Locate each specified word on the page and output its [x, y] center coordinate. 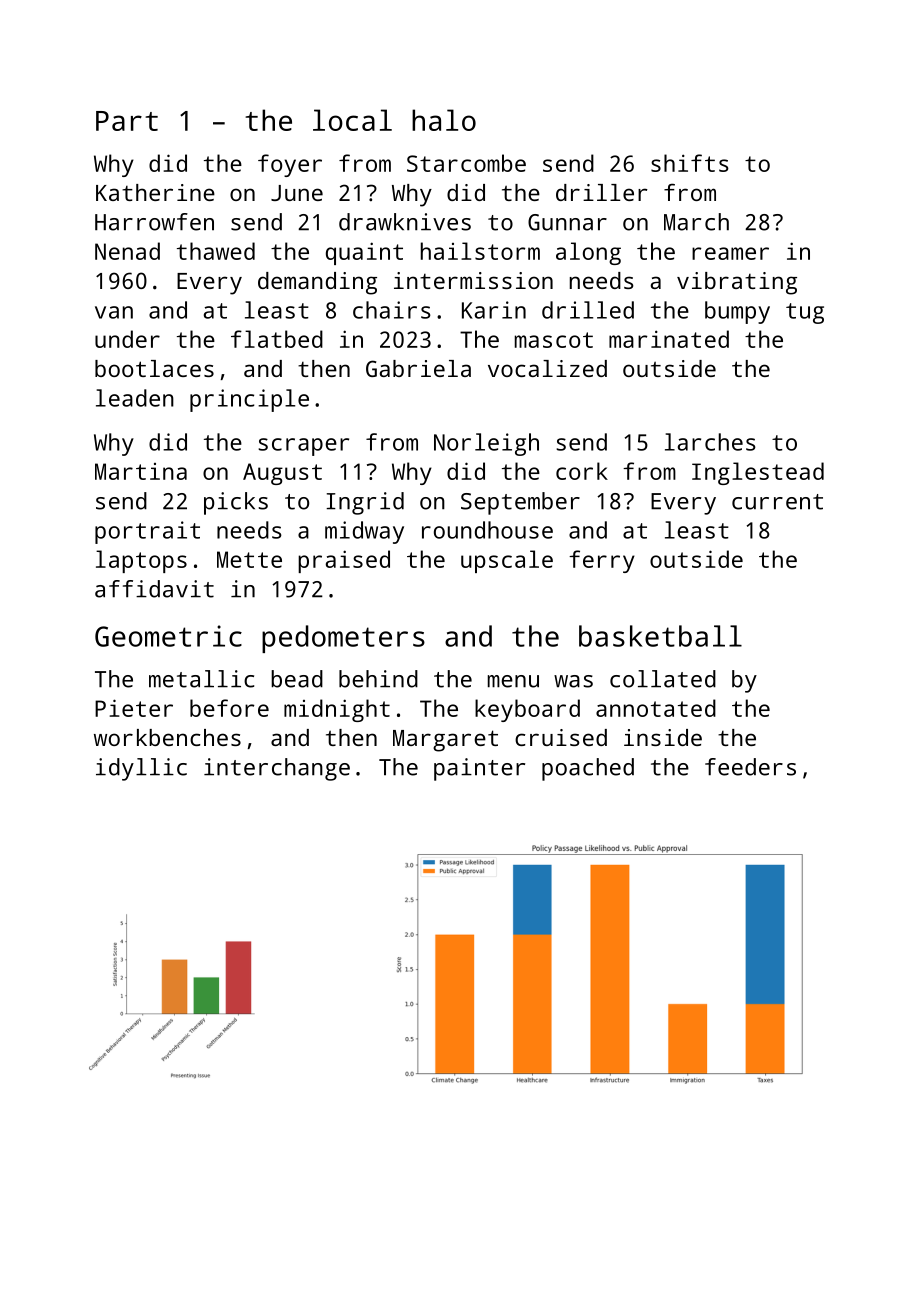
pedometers [343, 639]
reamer [730, 253]
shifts [690, 163]
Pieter [134, 708]
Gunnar [567, 222]
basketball [660, 636]
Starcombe [466, 163]
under [127, 339]
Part [127, 121]
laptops [141, 561]
